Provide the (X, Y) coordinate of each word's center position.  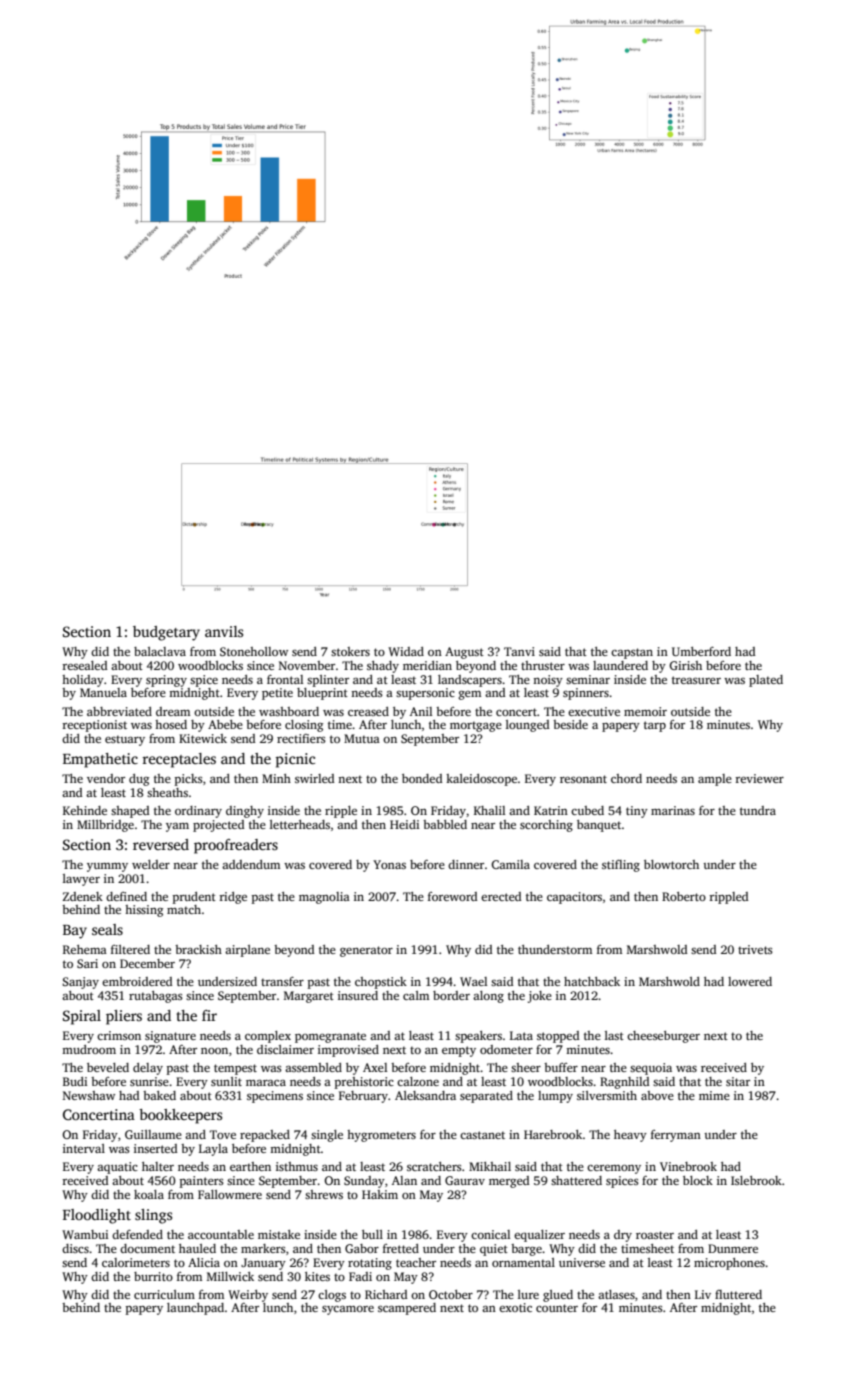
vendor (106, 778)
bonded (422, 778)
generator (366, 951)
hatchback (592, 981)
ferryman (676, 1136)
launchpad (195, 1309)
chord (626, 778)
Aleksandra (425, 1095)
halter (158, 1166)
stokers (350, 651)
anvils (224, 631)
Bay (75, 932)
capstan (632, 653)
